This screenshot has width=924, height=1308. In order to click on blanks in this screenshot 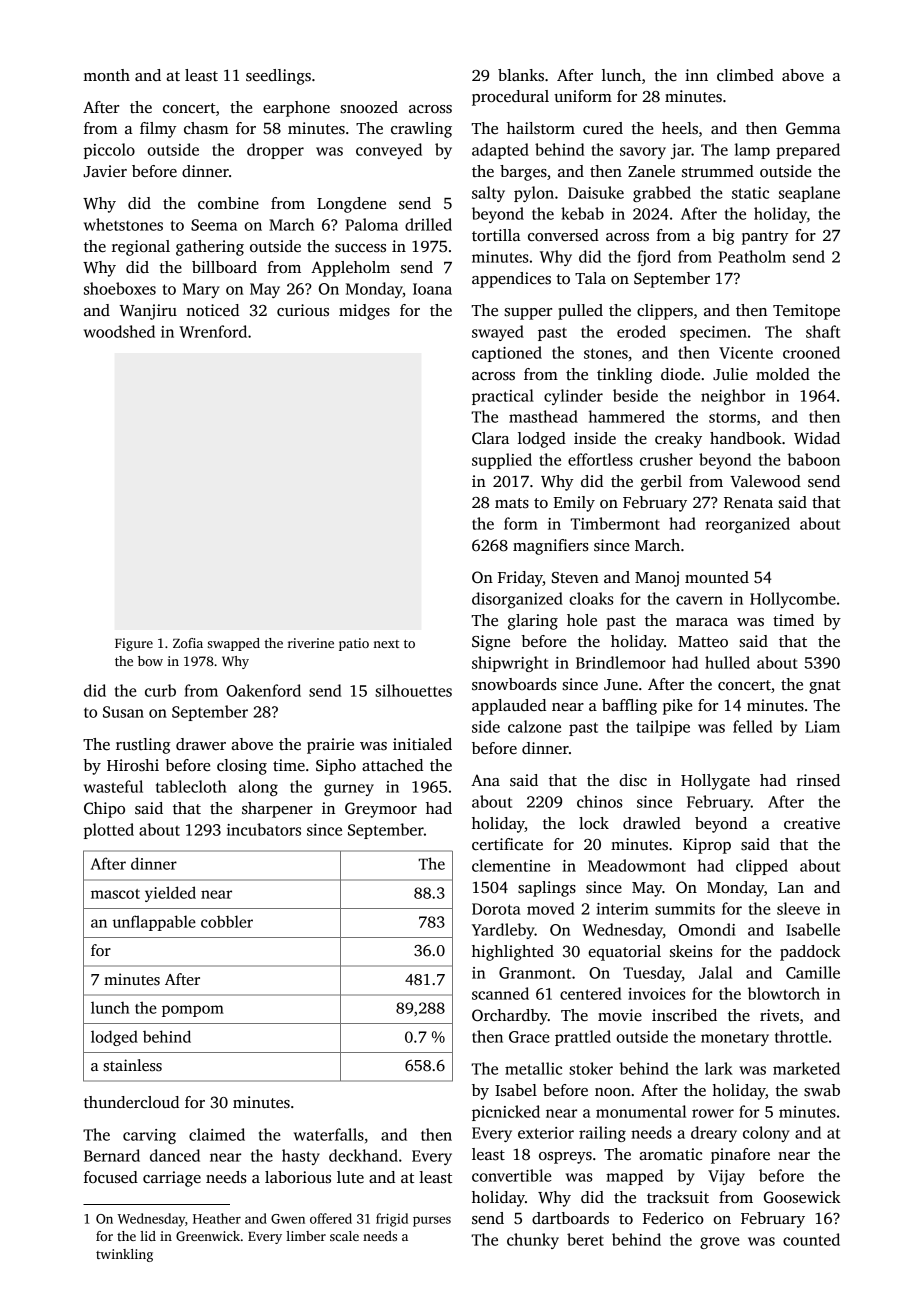, I will do `click(521, 75)`.
